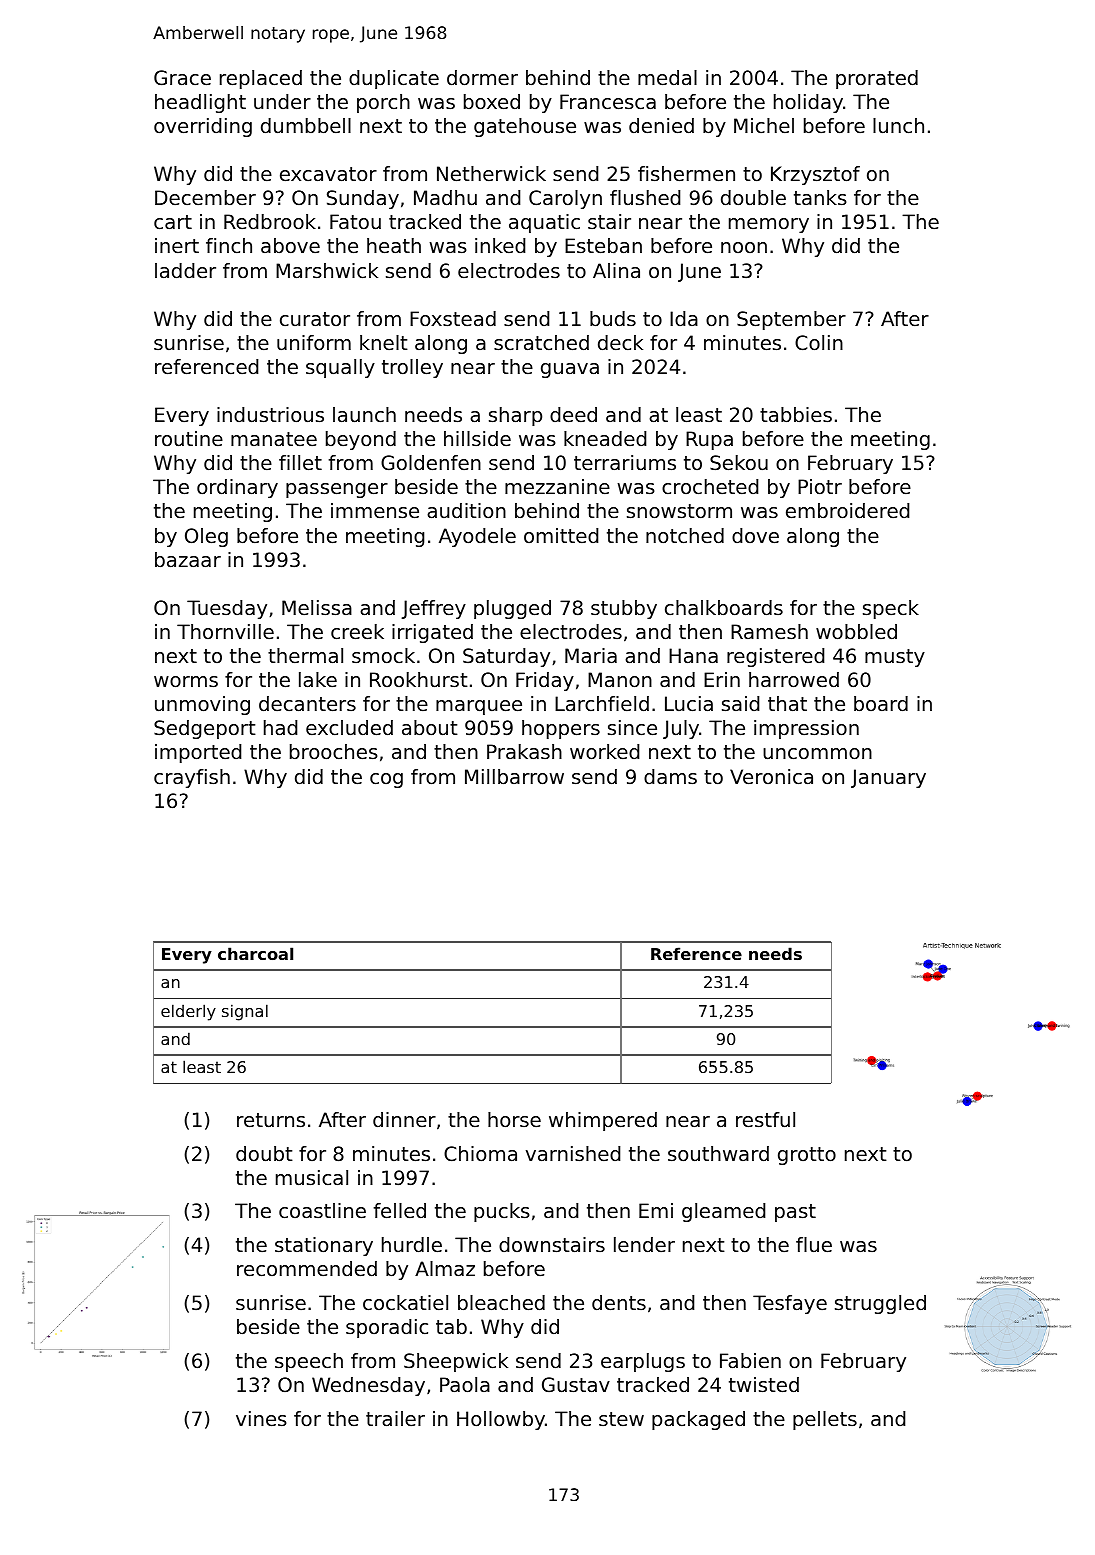 The height and width of the screenshot is (1555, 1095). What do you see at coordinates (817, 754) in the screenshot?
I see `uncommon` at bounding box center [817, 754].
